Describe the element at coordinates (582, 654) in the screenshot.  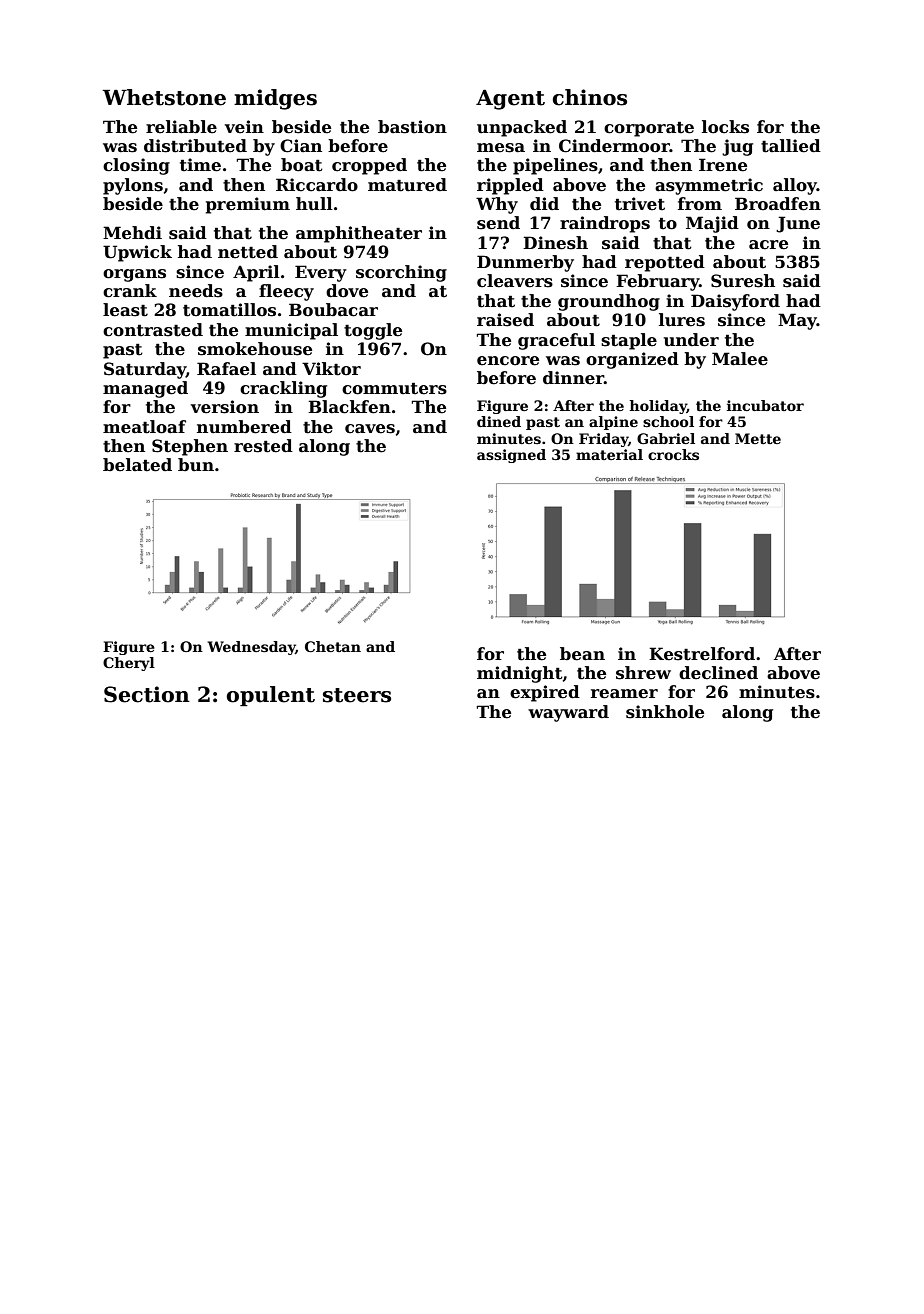
I see `bean` at that location.
